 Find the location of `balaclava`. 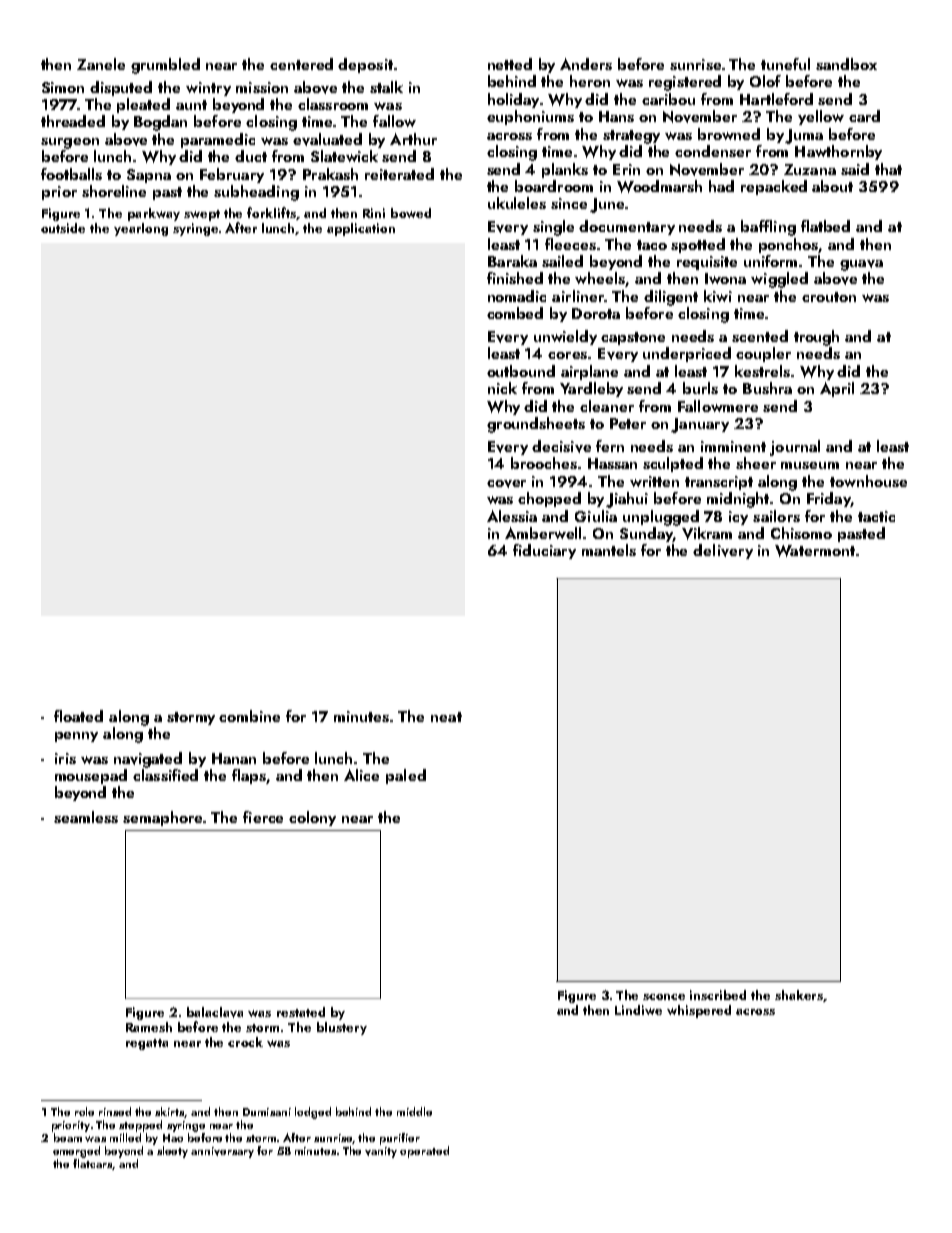

balaclava is located at coordinates (215, 1012).
